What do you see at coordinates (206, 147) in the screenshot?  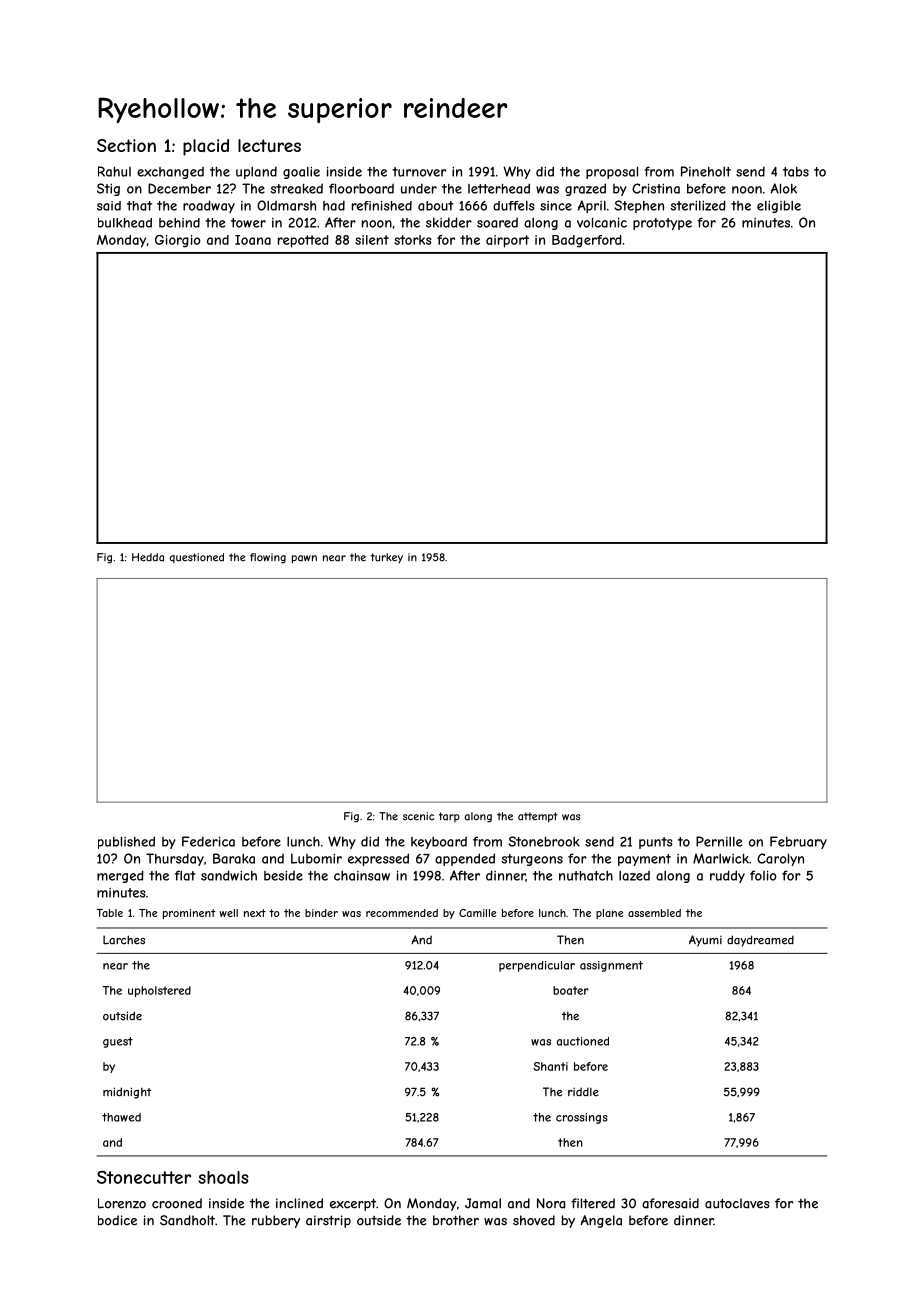 I see `placid` at bounding box center [206, 147].
